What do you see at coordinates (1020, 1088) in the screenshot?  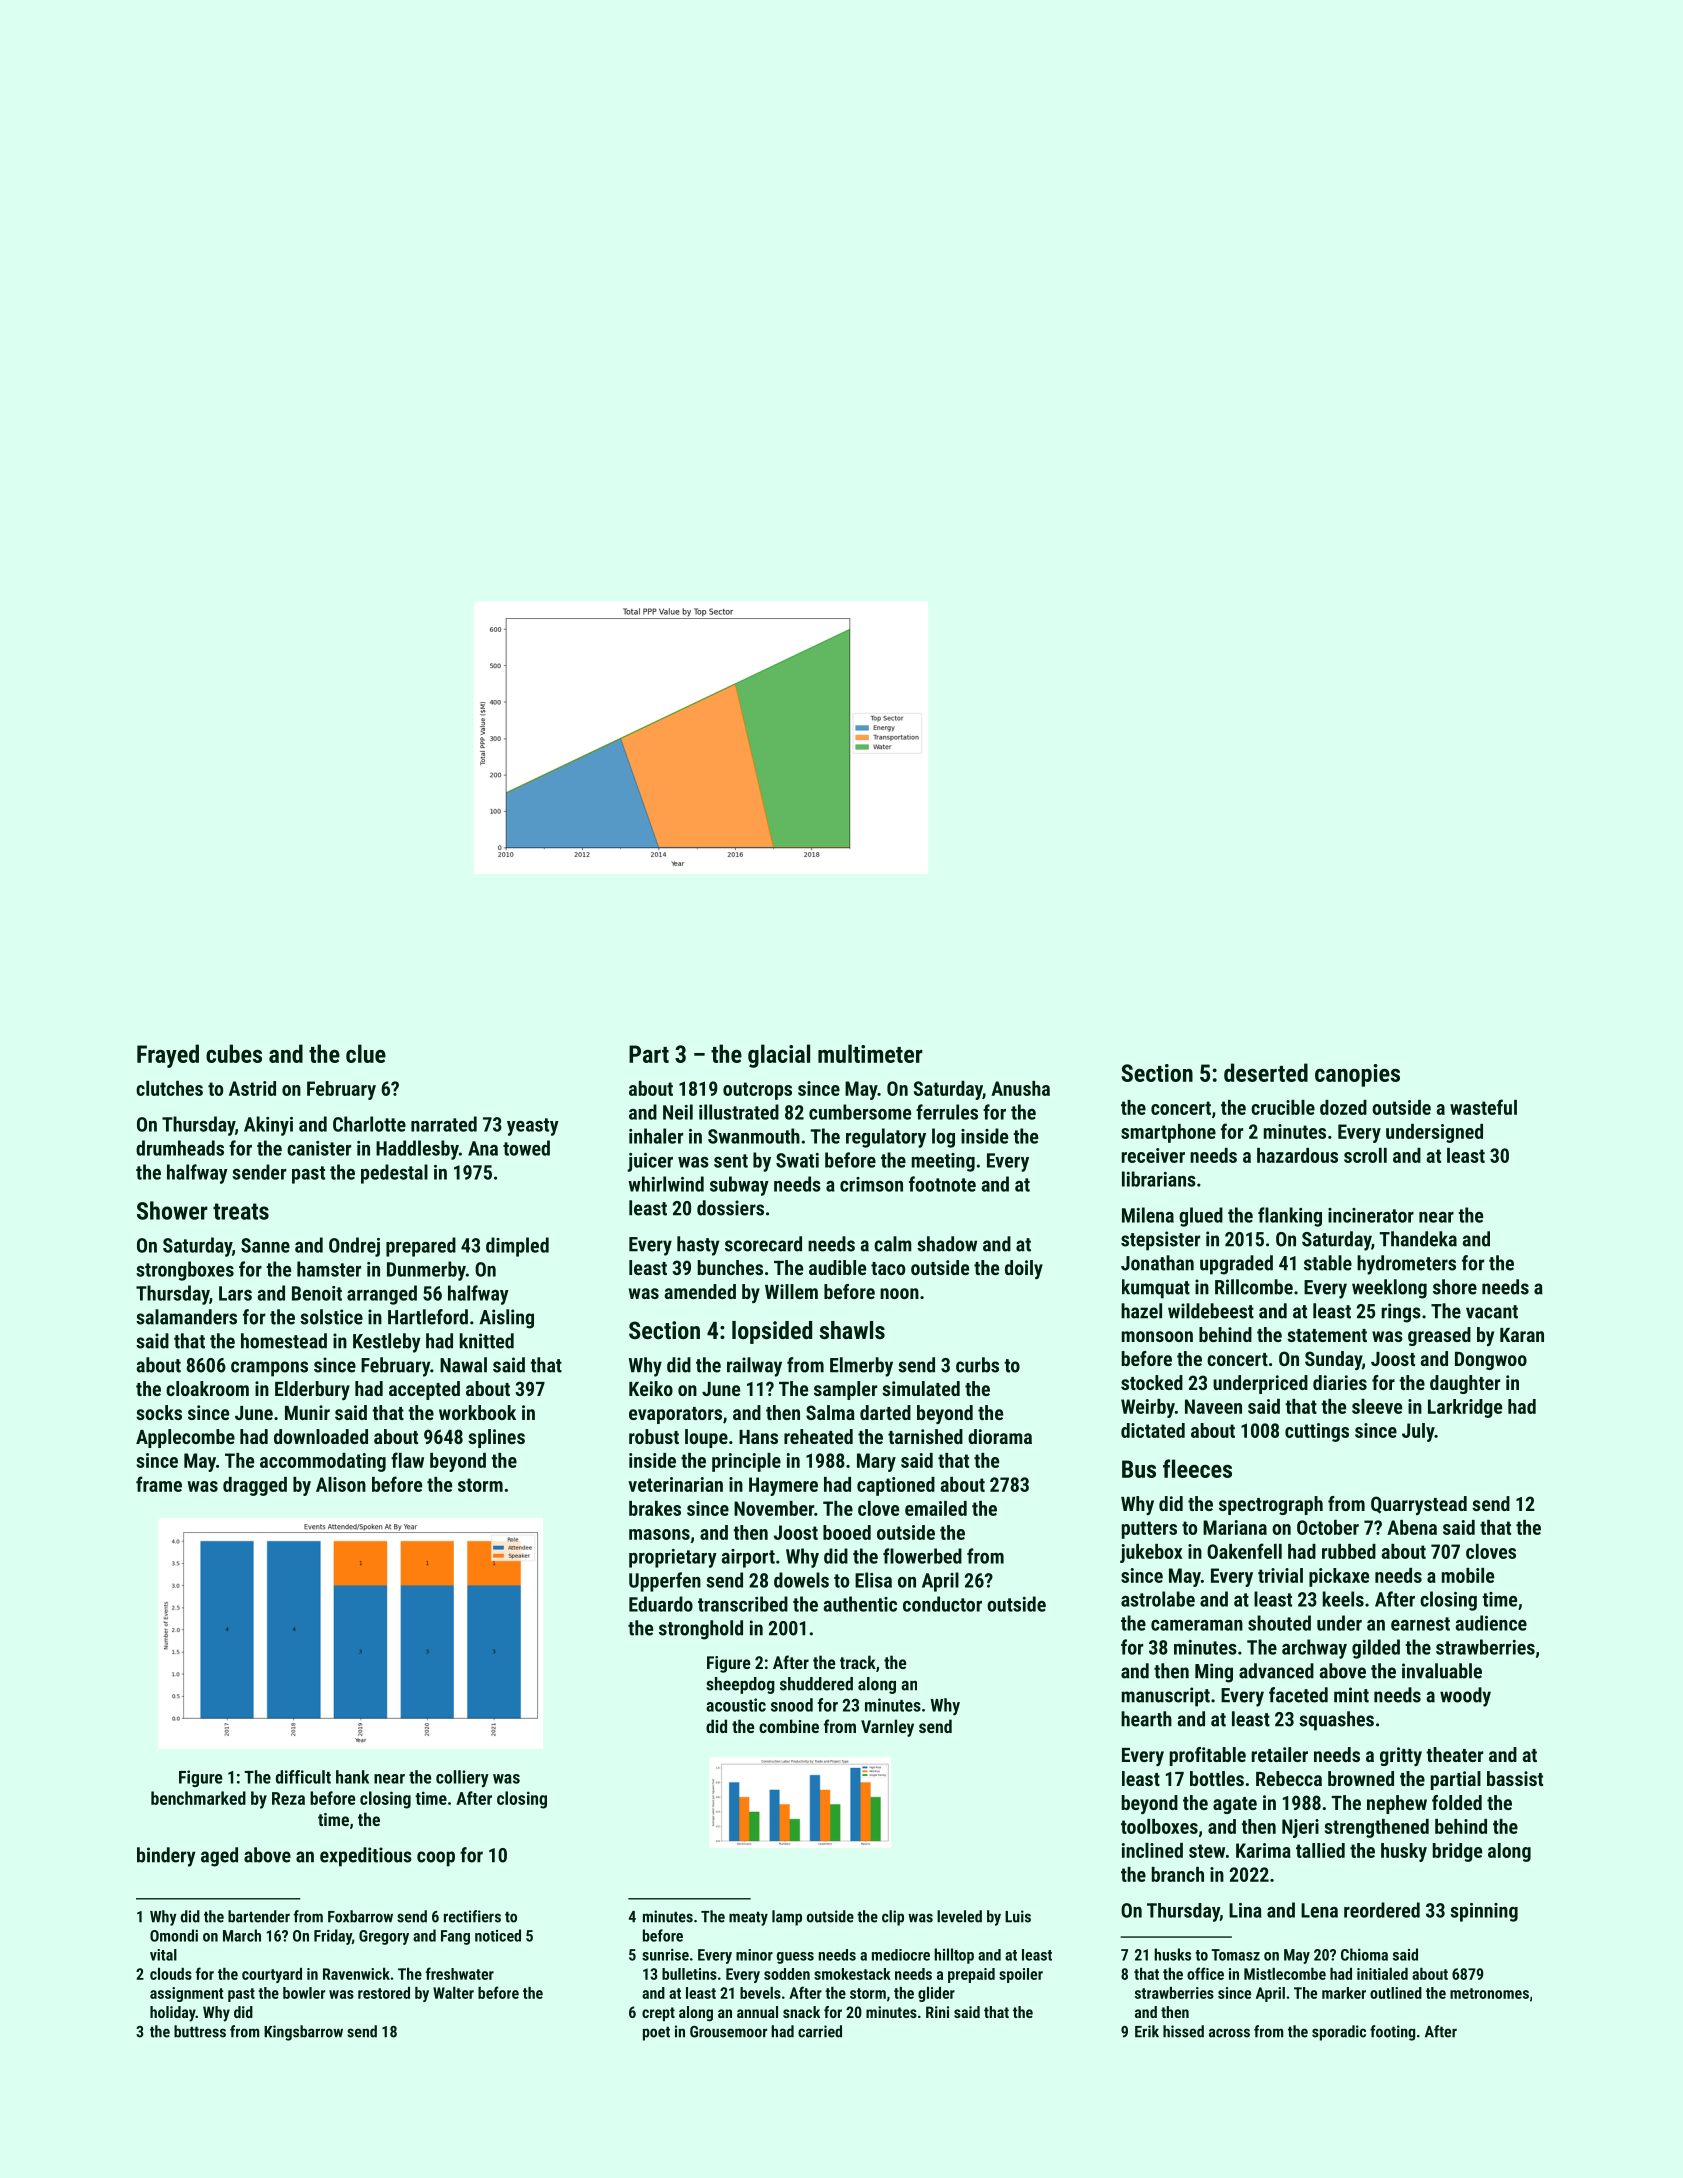 I see `Anusha` at bounding box center [1020, 1088].
